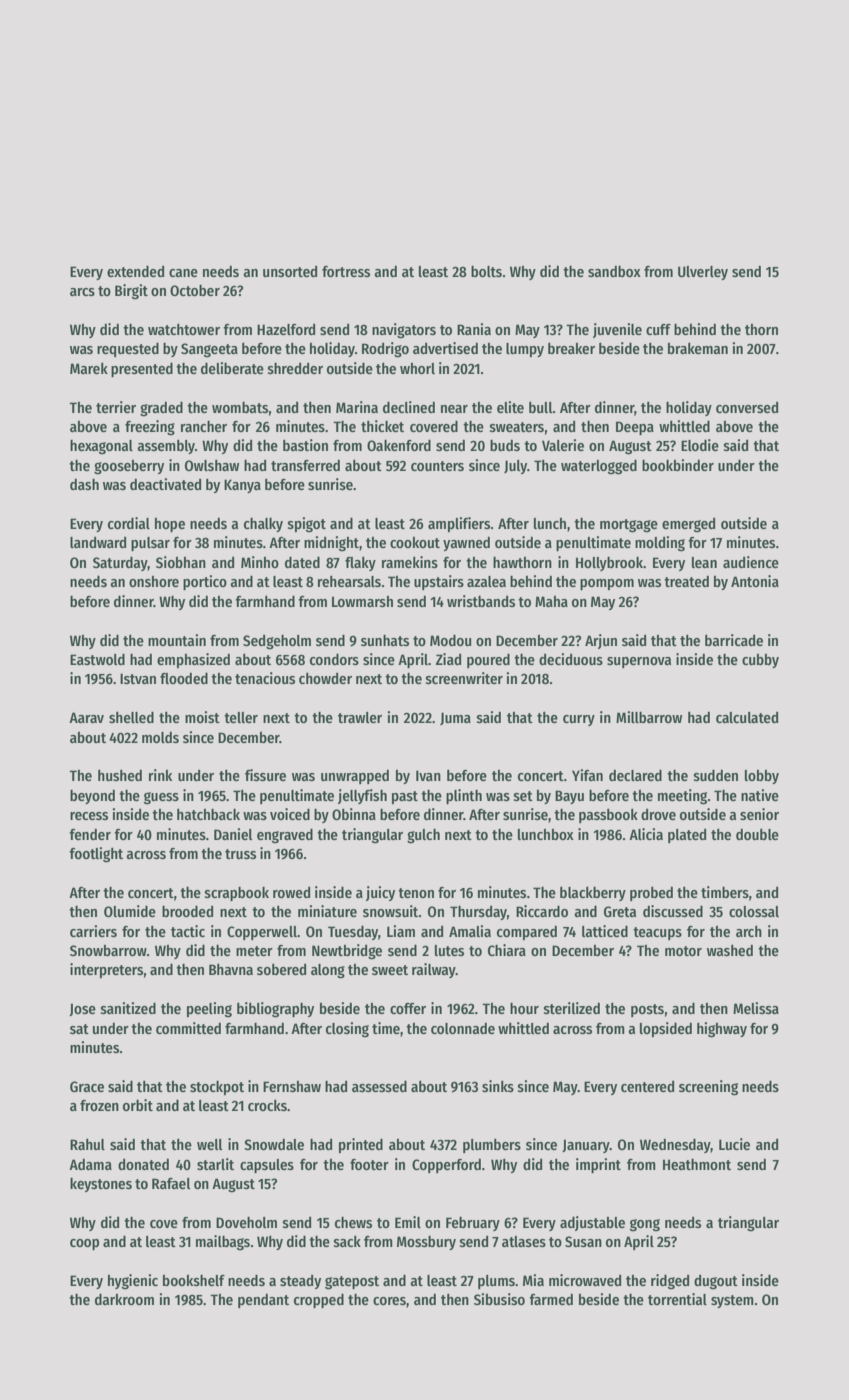  I want to click on cores, so click(389, 1301).
